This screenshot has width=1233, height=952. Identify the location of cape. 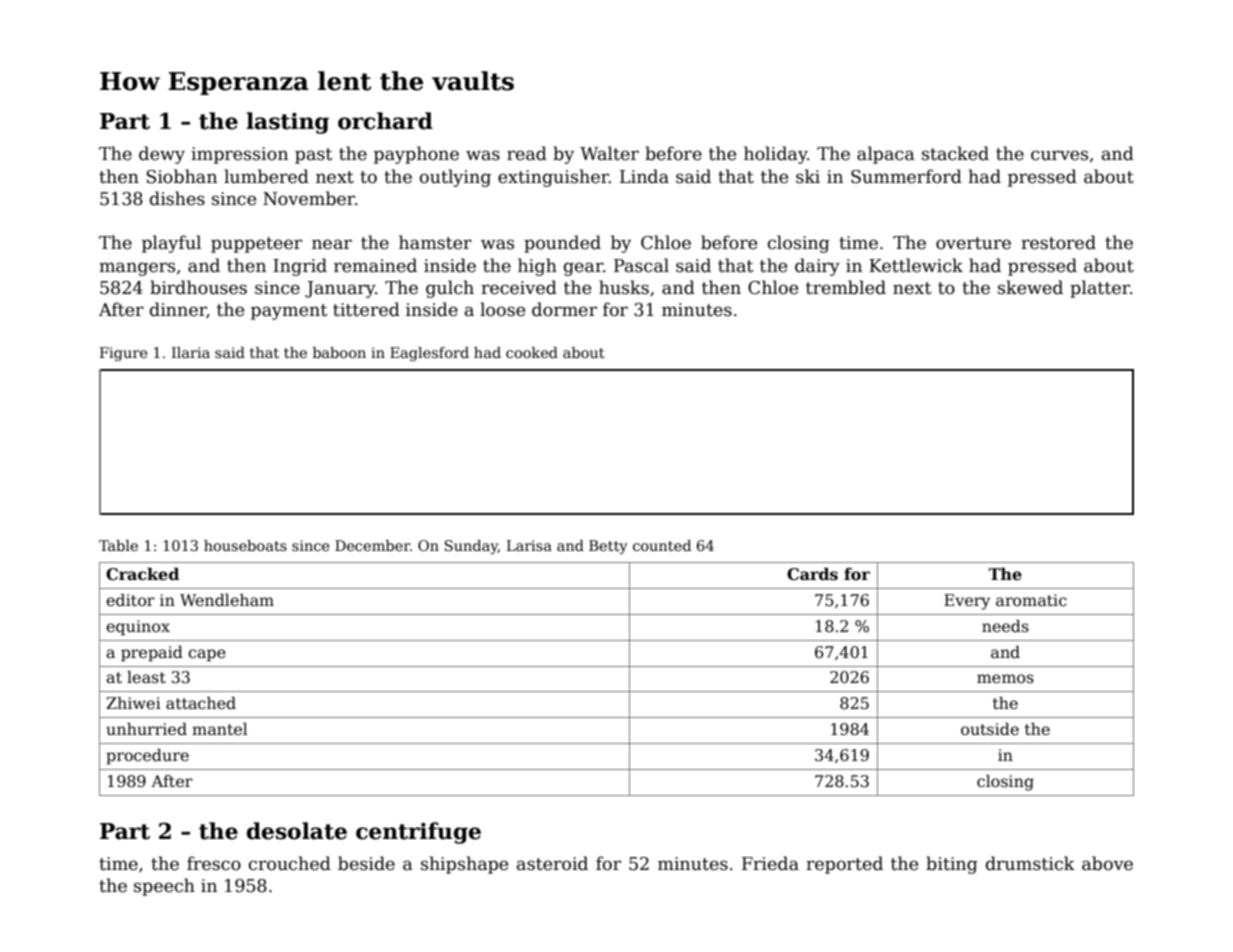
(207, 655).
